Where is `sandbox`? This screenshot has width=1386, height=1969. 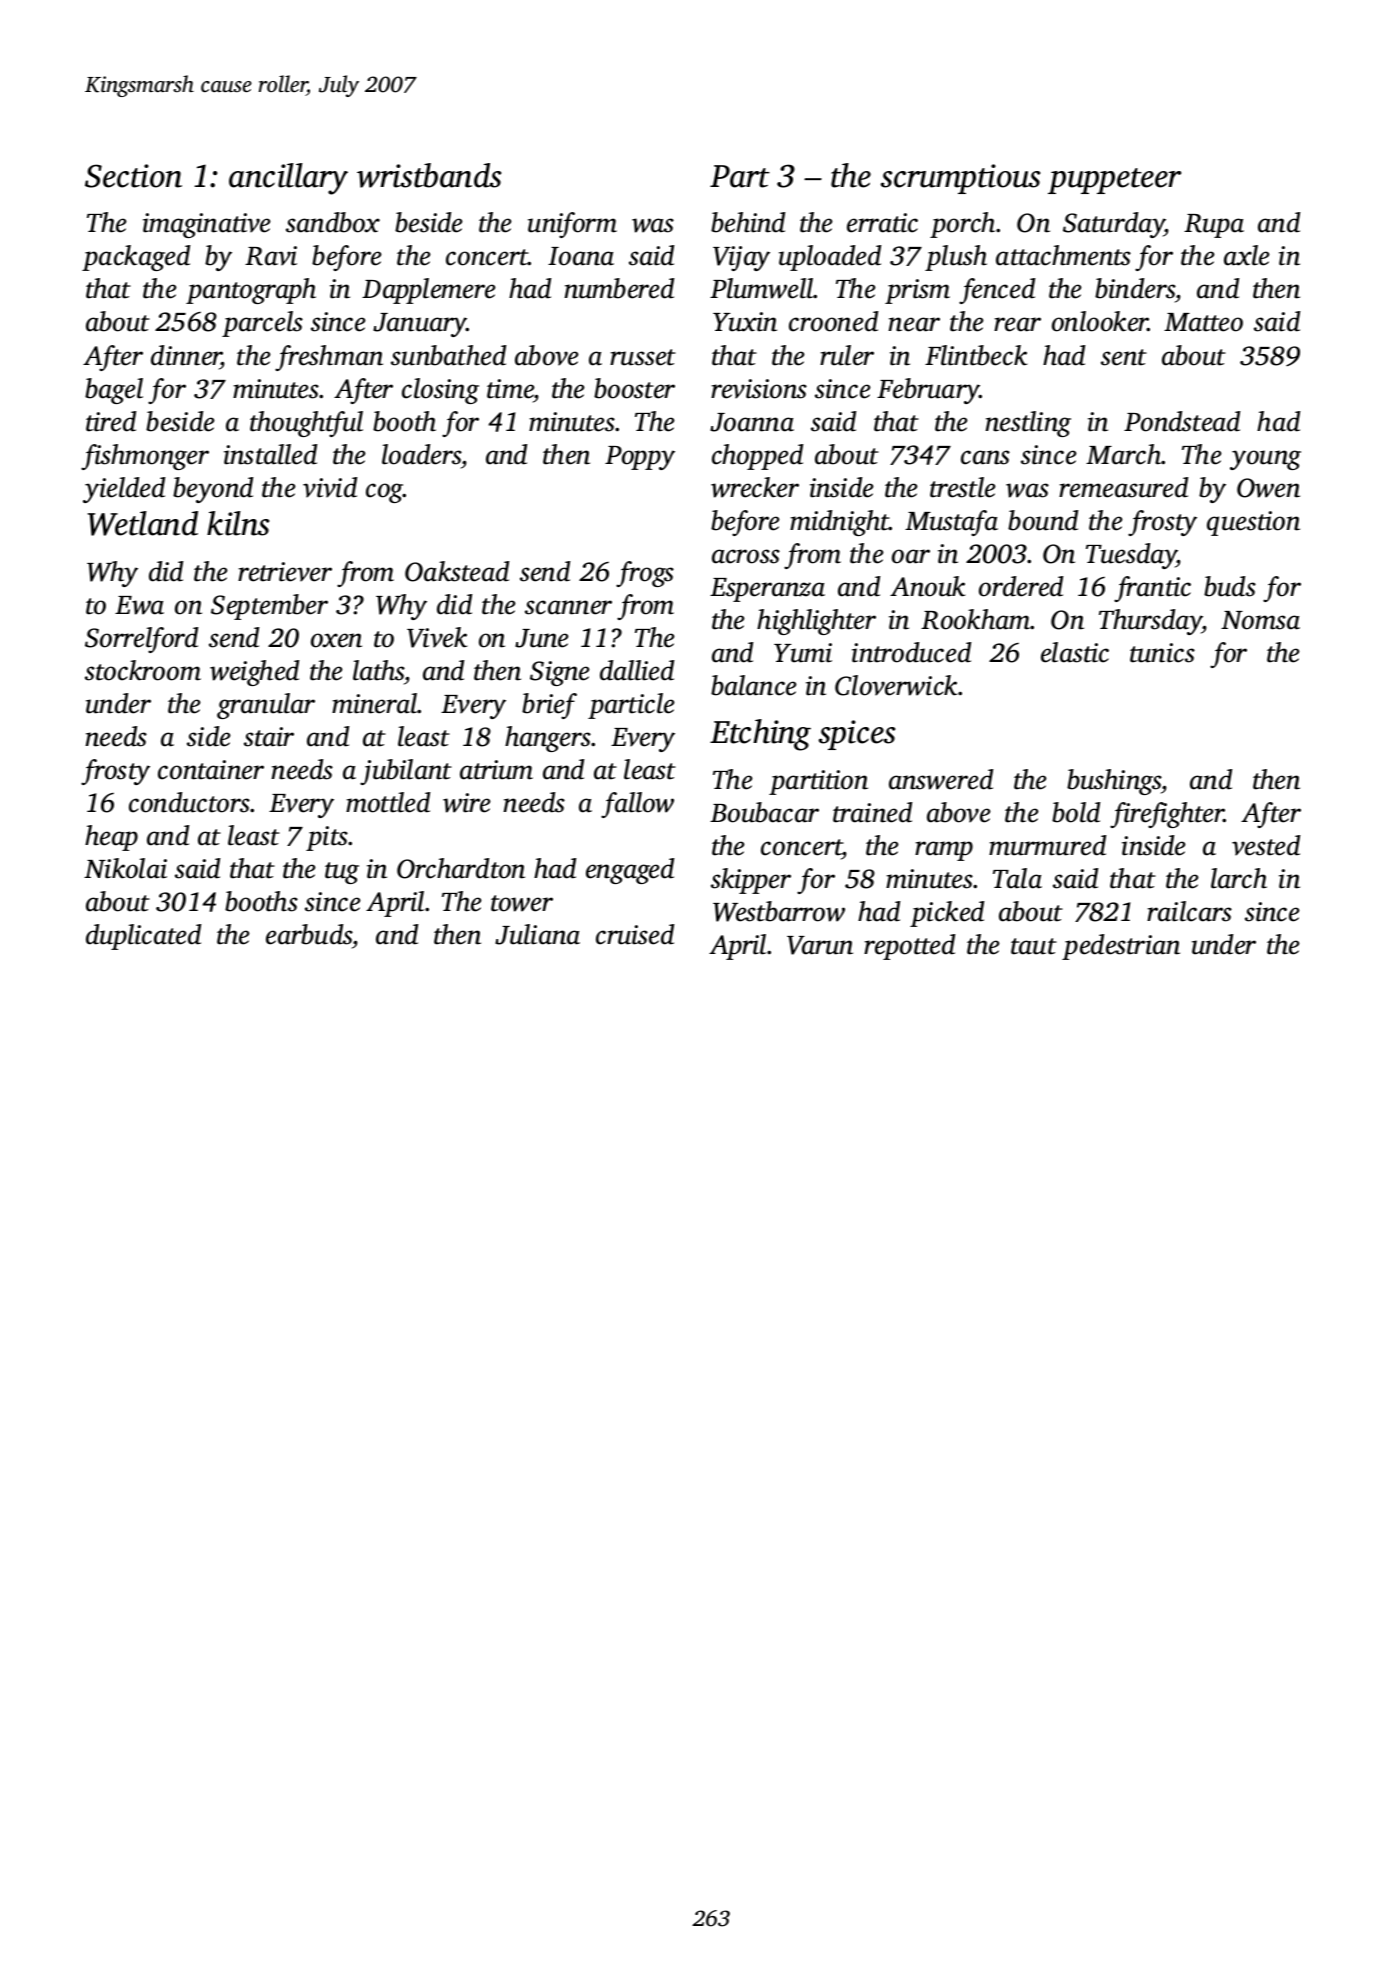
sandbox is located at coordinates (333, 222).
